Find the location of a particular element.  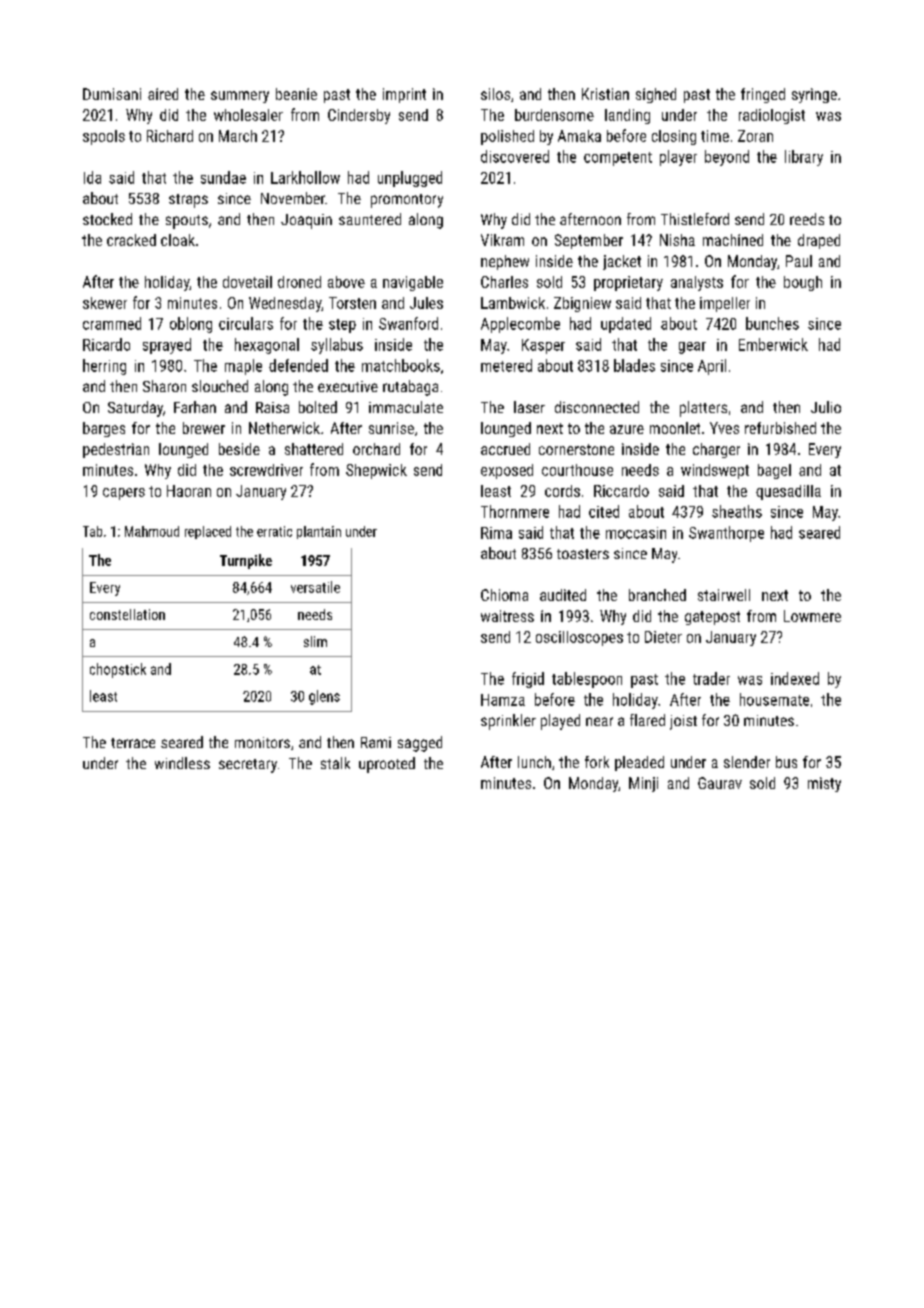

polished is located at coordinates (507, 137).
